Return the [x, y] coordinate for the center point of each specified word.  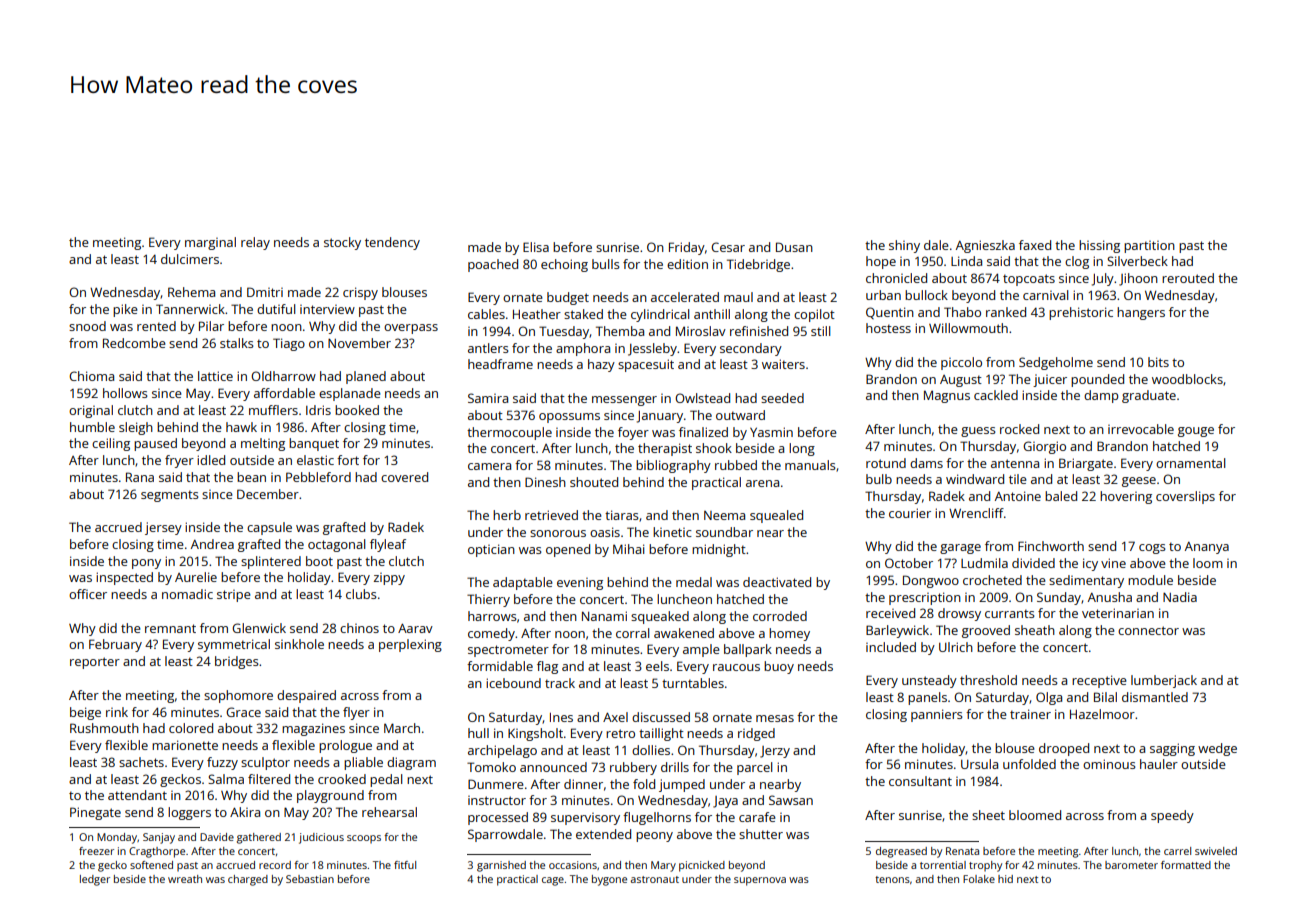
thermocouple [509, 433]
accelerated [685, 297]
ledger [95, 880]
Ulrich [956, 647]
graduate [1149, 396]
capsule [269, 528]
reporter [95, 663]
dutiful [276, 309]
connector [1148, 630]
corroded [780, 616]
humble [92, 427]
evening [580, 584]
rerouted [1188, 278]
